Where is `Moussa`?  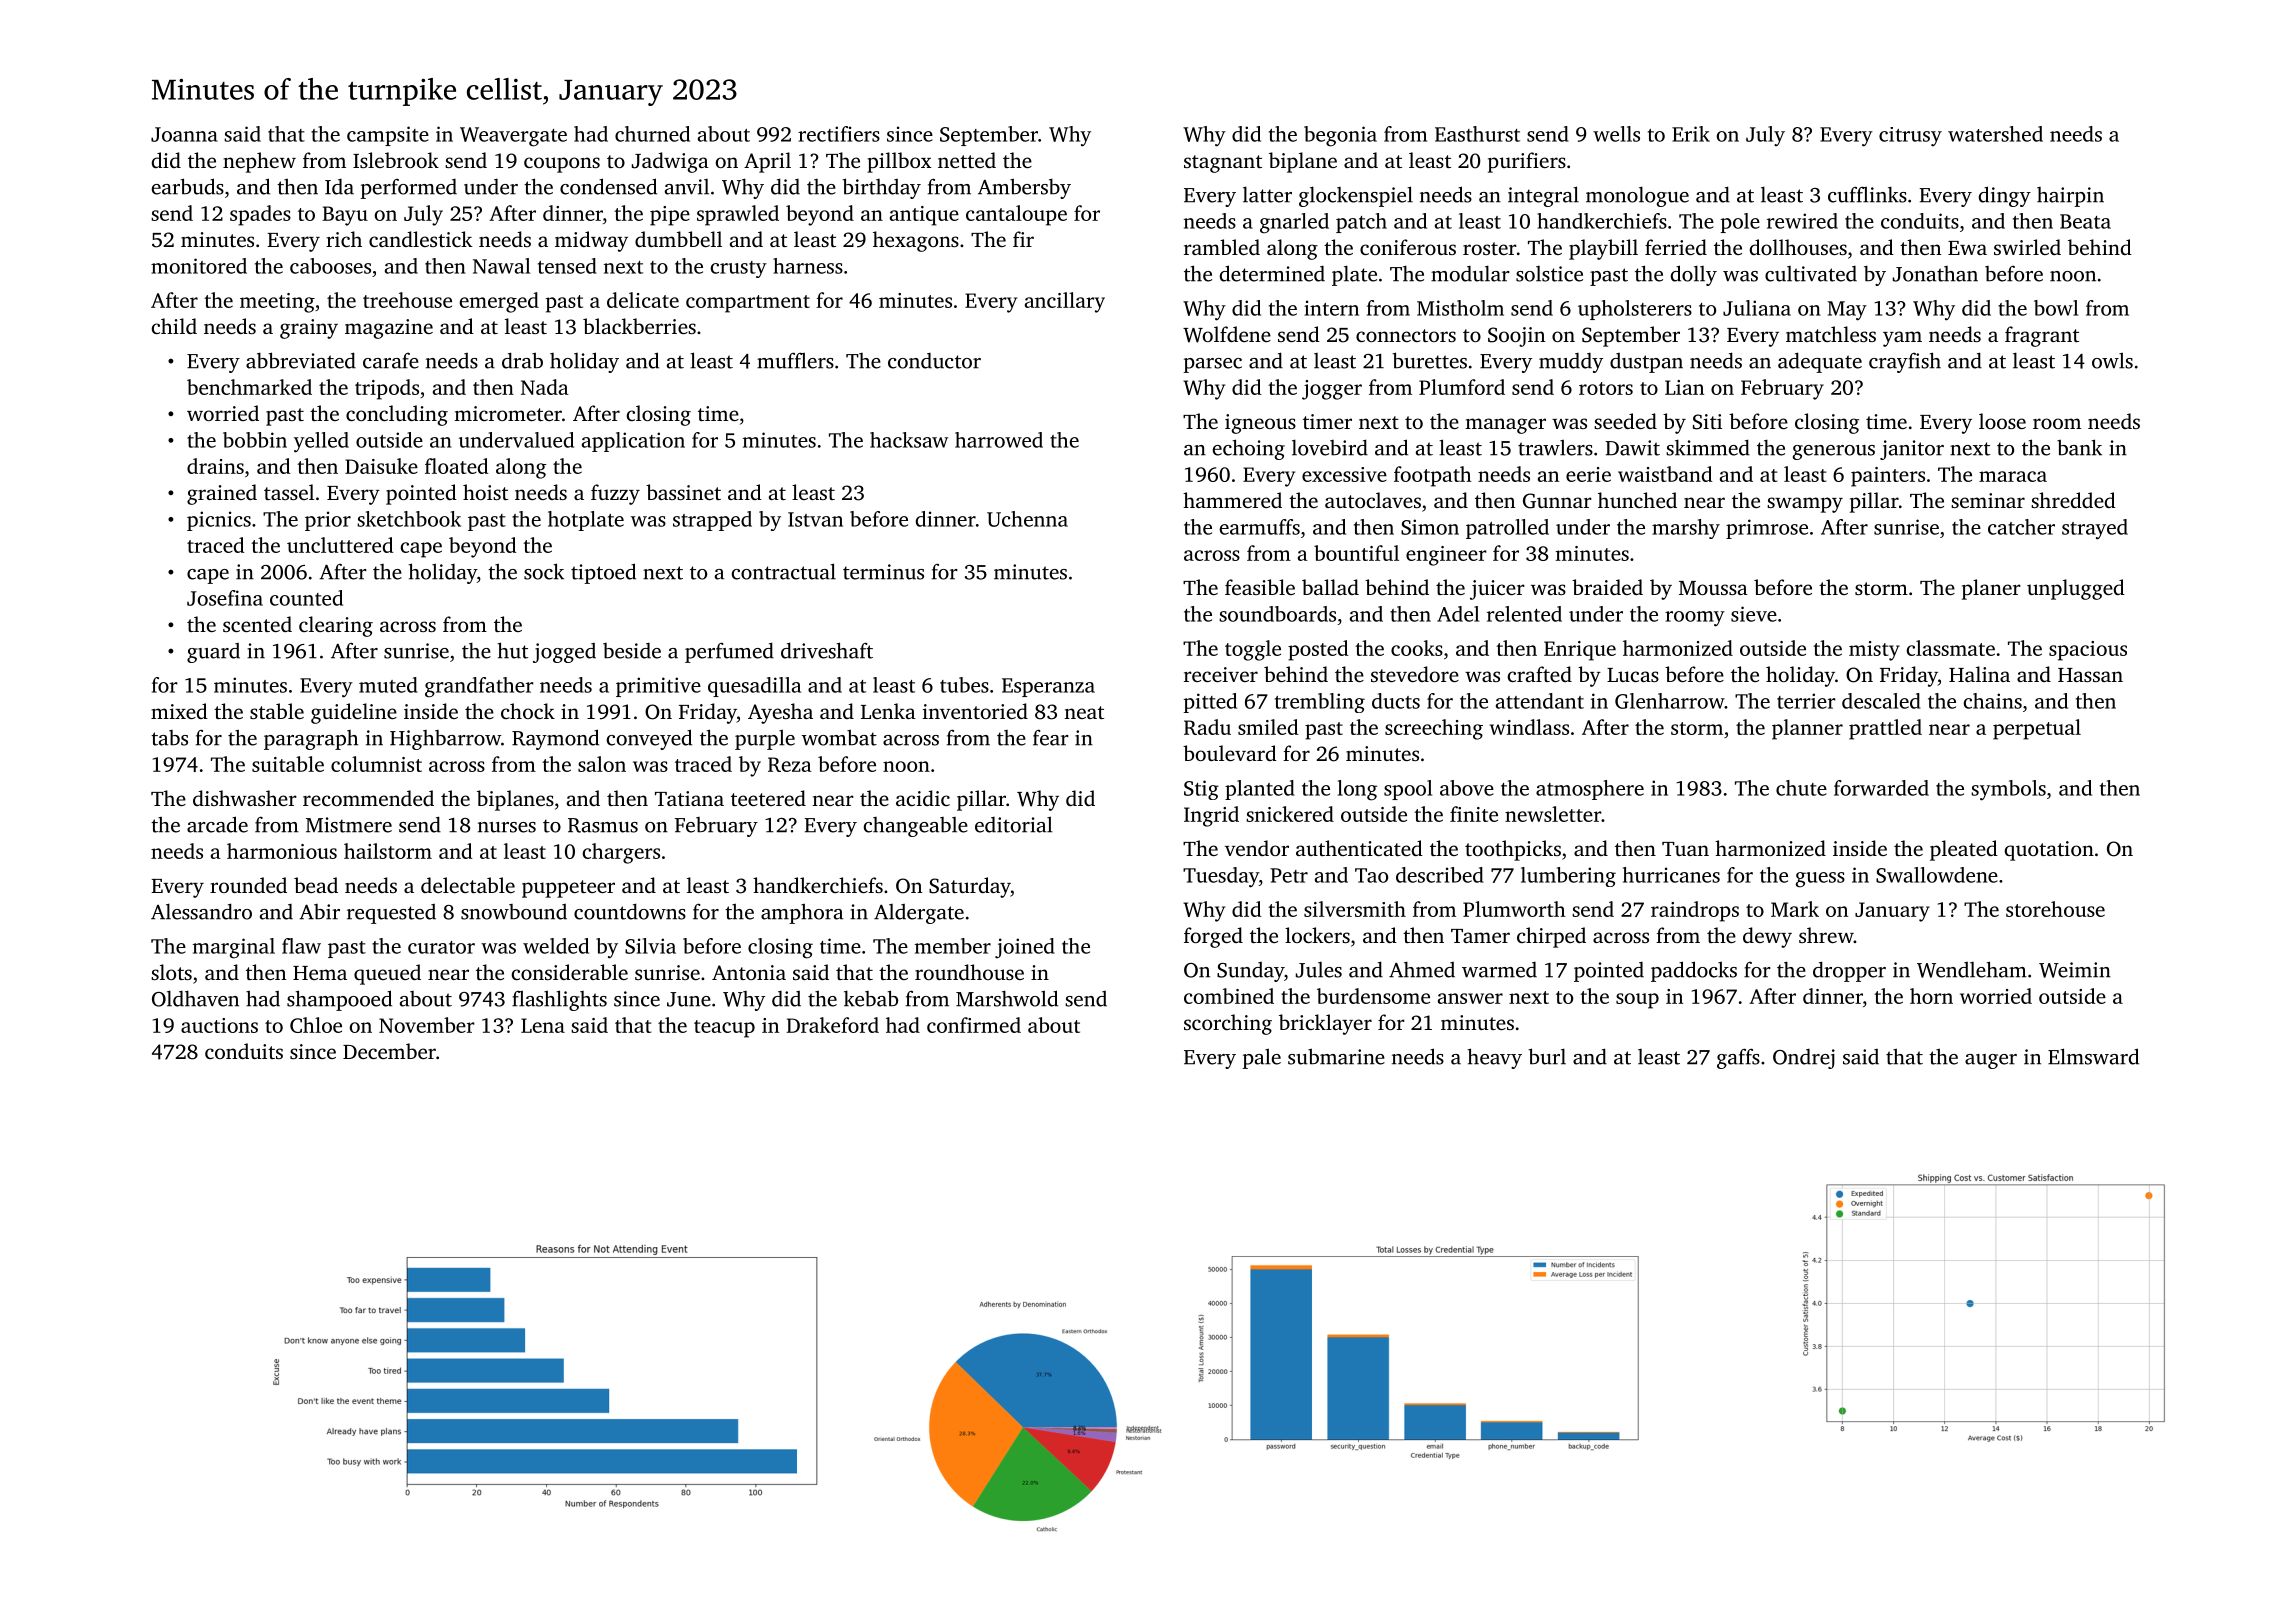 Moussa is located at coordinates (1713, 588).
